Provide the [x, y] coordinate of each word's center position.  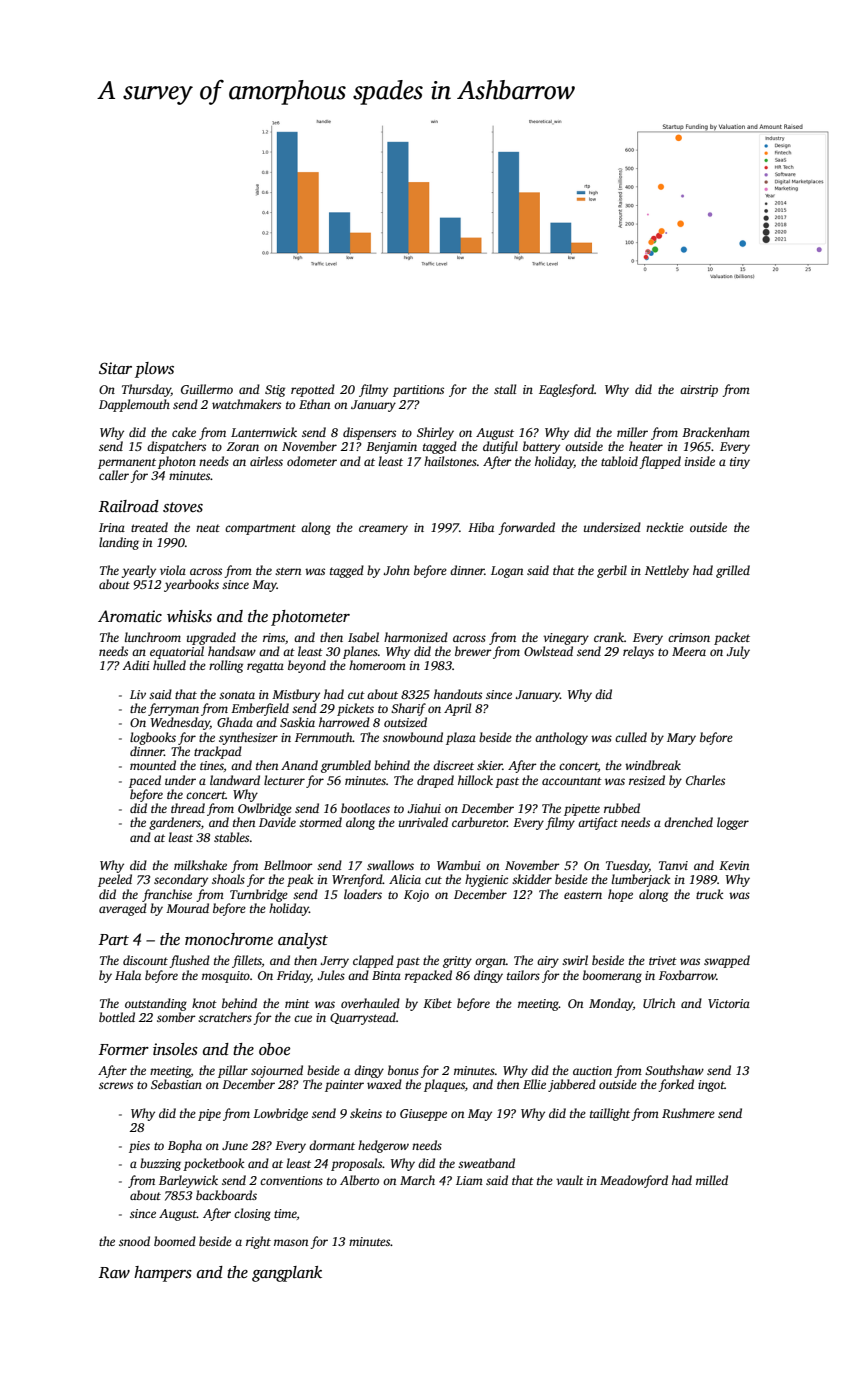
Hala [128, 975]
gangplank [287, 1274]
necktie [665, 527]
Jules [331, 975]
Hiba [481, 527]
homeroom [377, 665]
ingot [711, 1086]
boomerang [612, 976]
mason [291, 1242]
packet [732, 638]
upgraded [211, 638]
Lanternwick [264, 432]
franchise [167, 895]
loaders [363, 894]
